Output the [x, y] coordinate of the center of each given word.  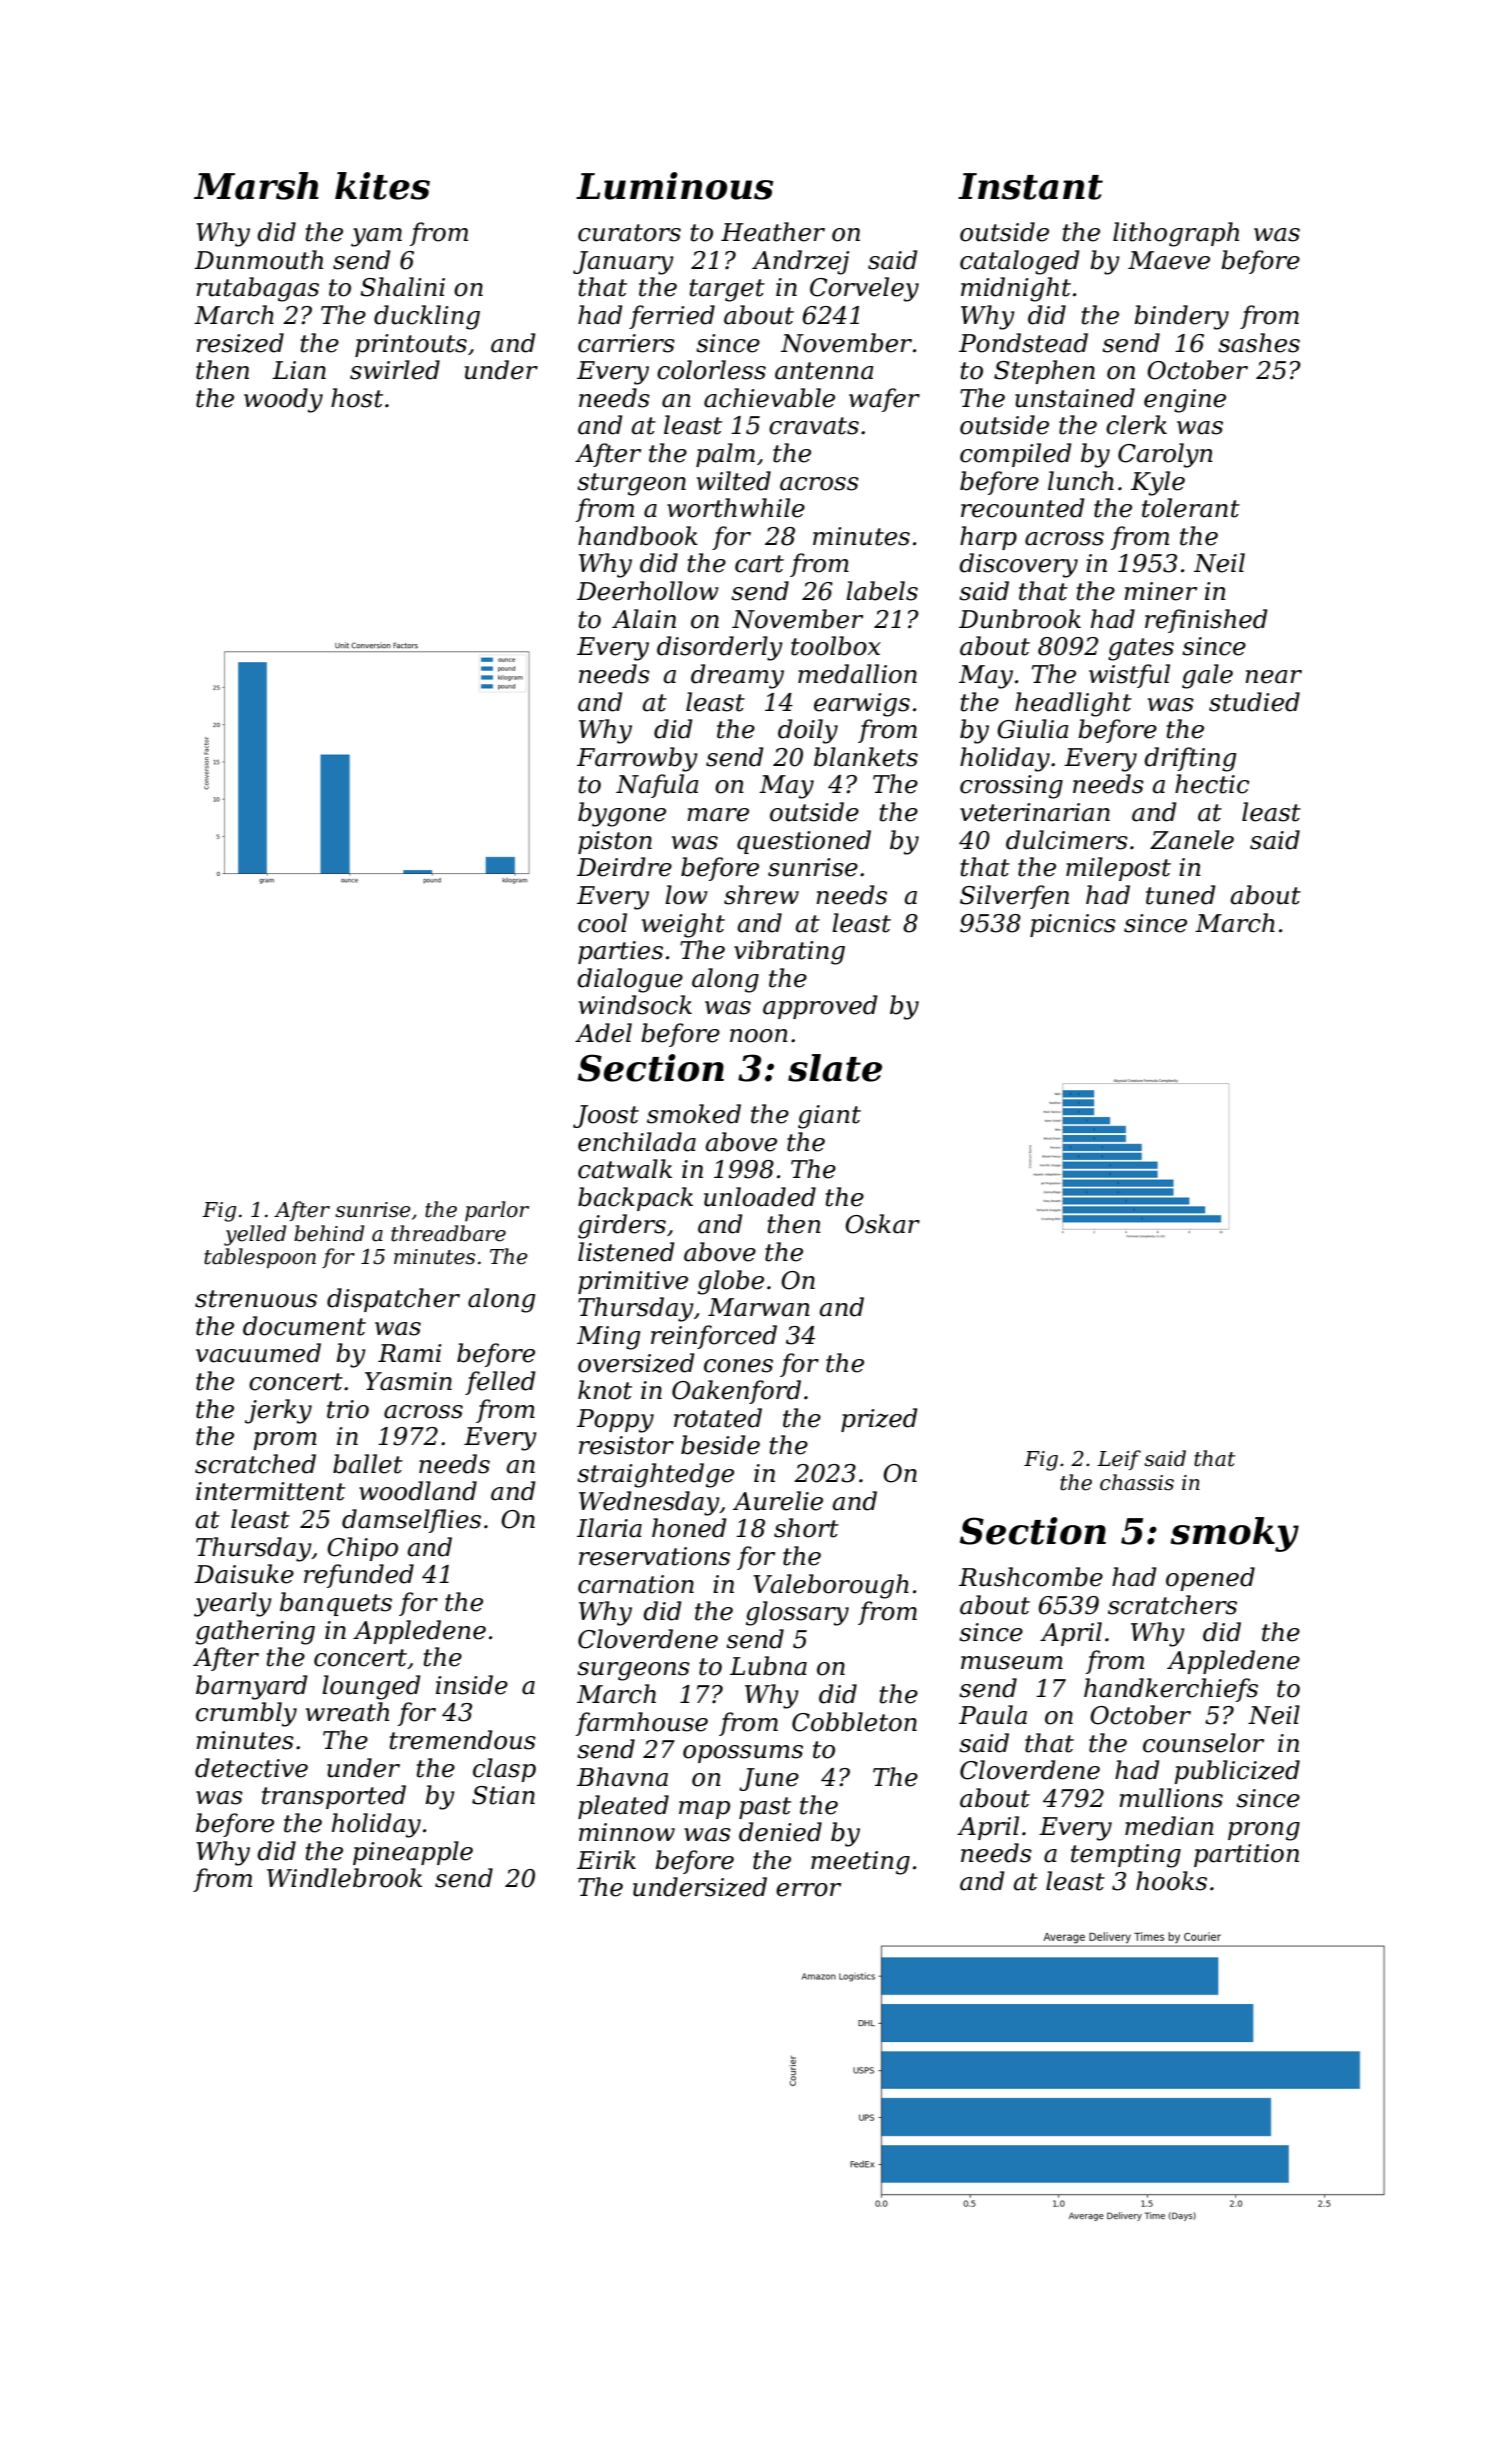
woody [283, 400]
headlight [1073, 704]
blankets [866, 757]
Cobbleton [854, 1722]
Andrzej [800, 262]
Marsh [256, 186]
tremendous [463, 1740]
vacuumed [258, 1353]
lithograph [1176, 234]
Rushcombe [1031, 1577]
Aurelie [778, 1501]
